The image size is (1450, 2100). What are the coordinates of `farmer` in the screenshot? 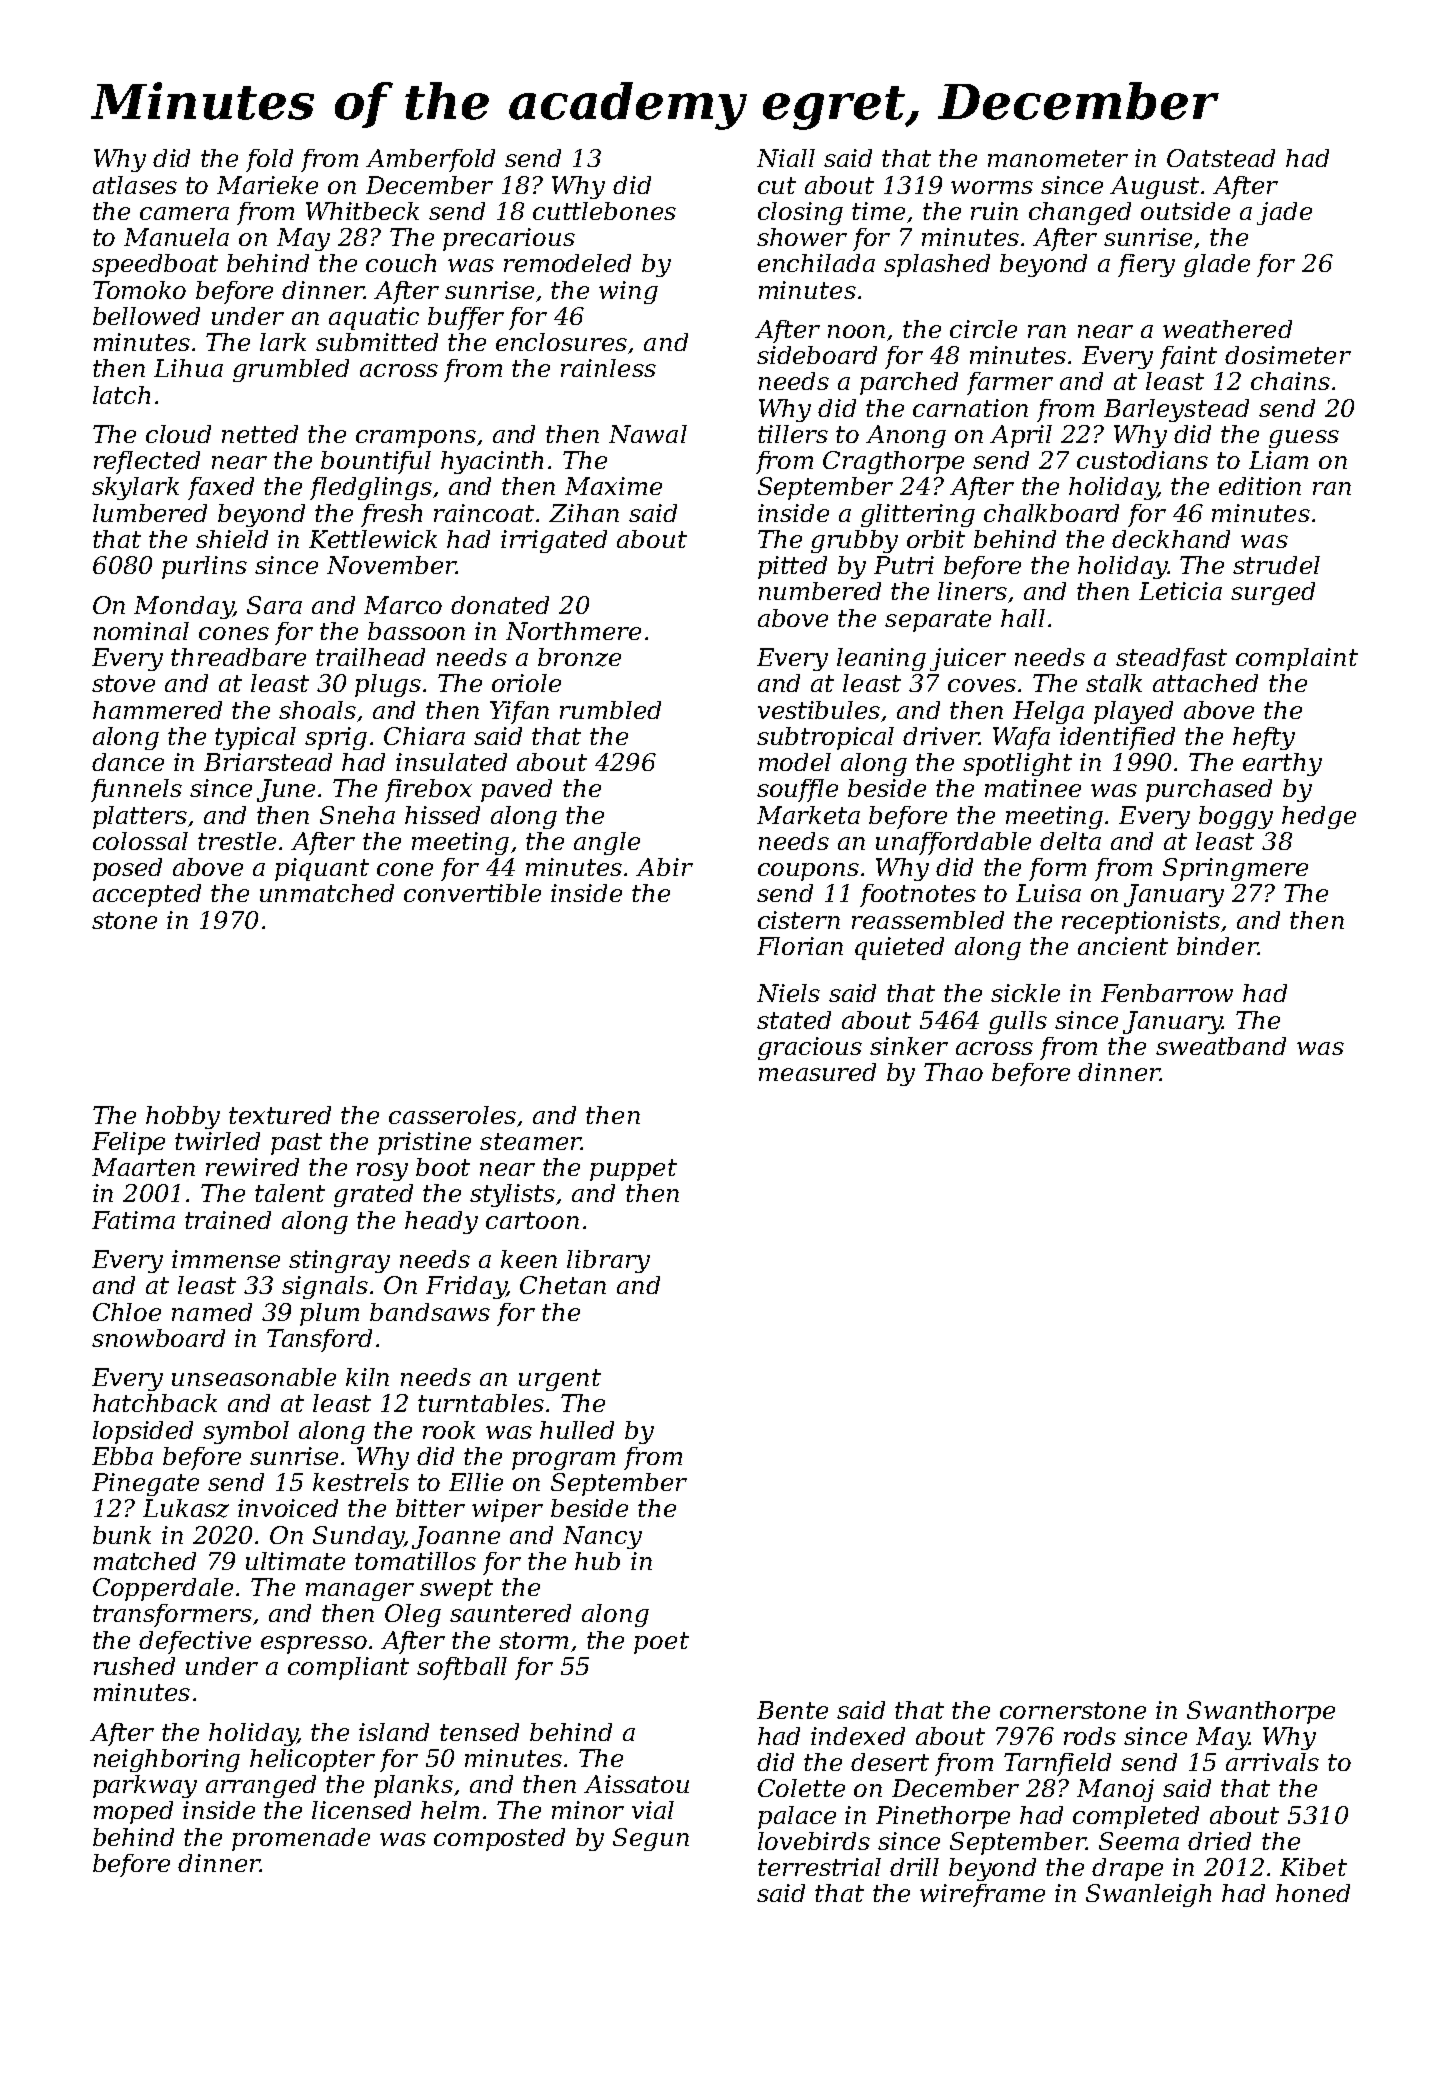 It's located at (1010, 383).
